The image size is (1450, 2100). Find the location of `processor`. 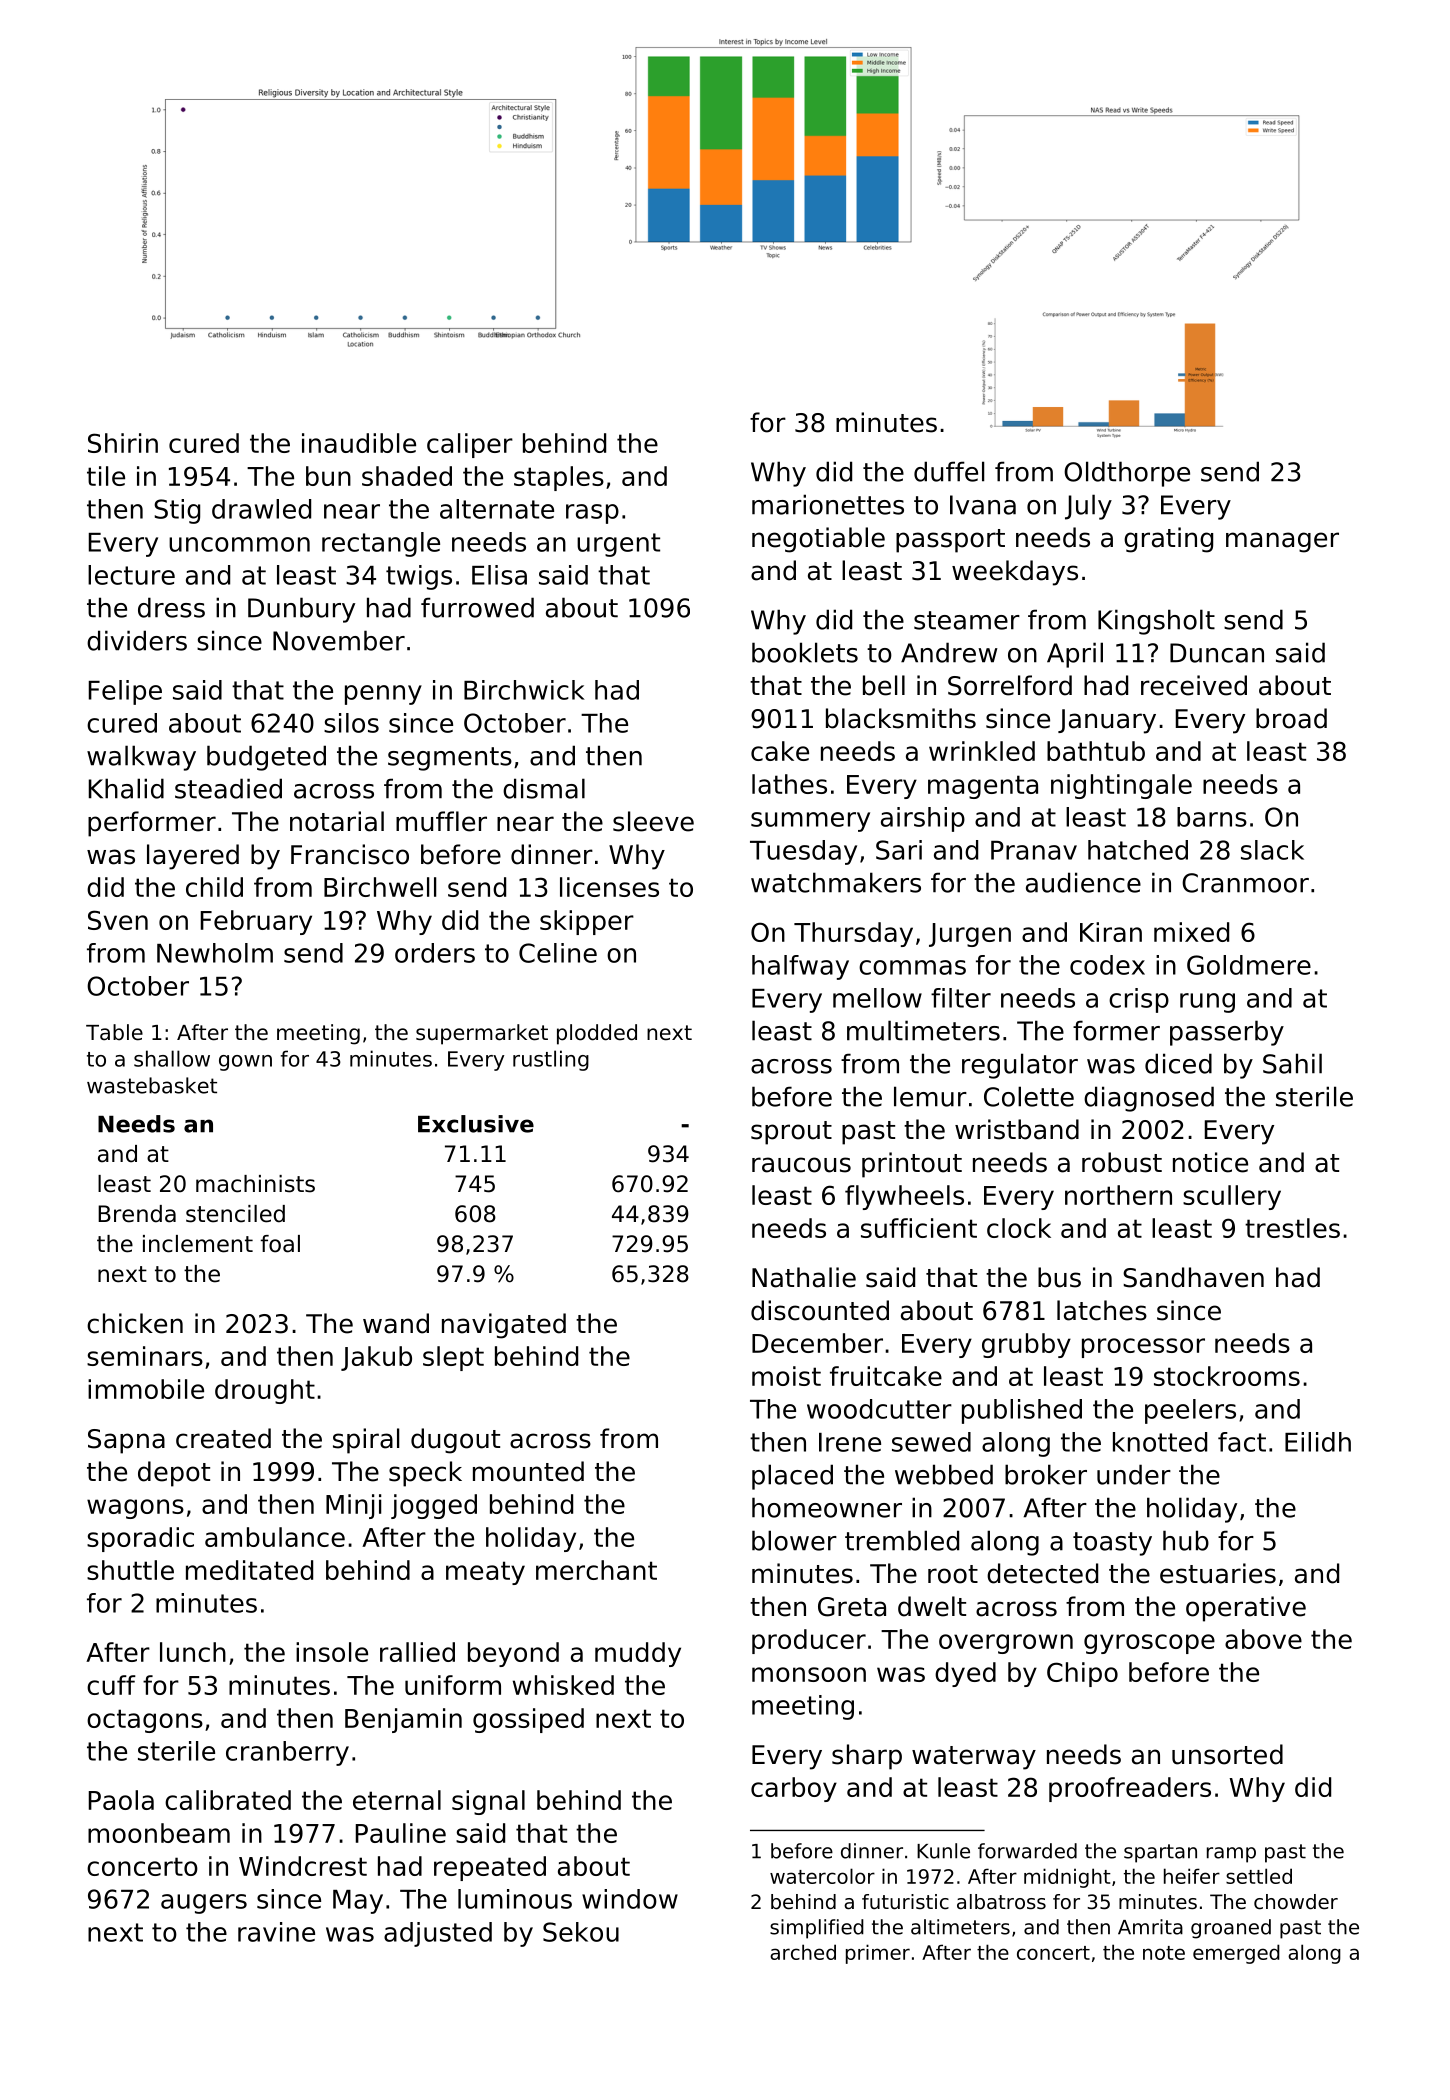

processor is located at coordinates (1143, 1348).
